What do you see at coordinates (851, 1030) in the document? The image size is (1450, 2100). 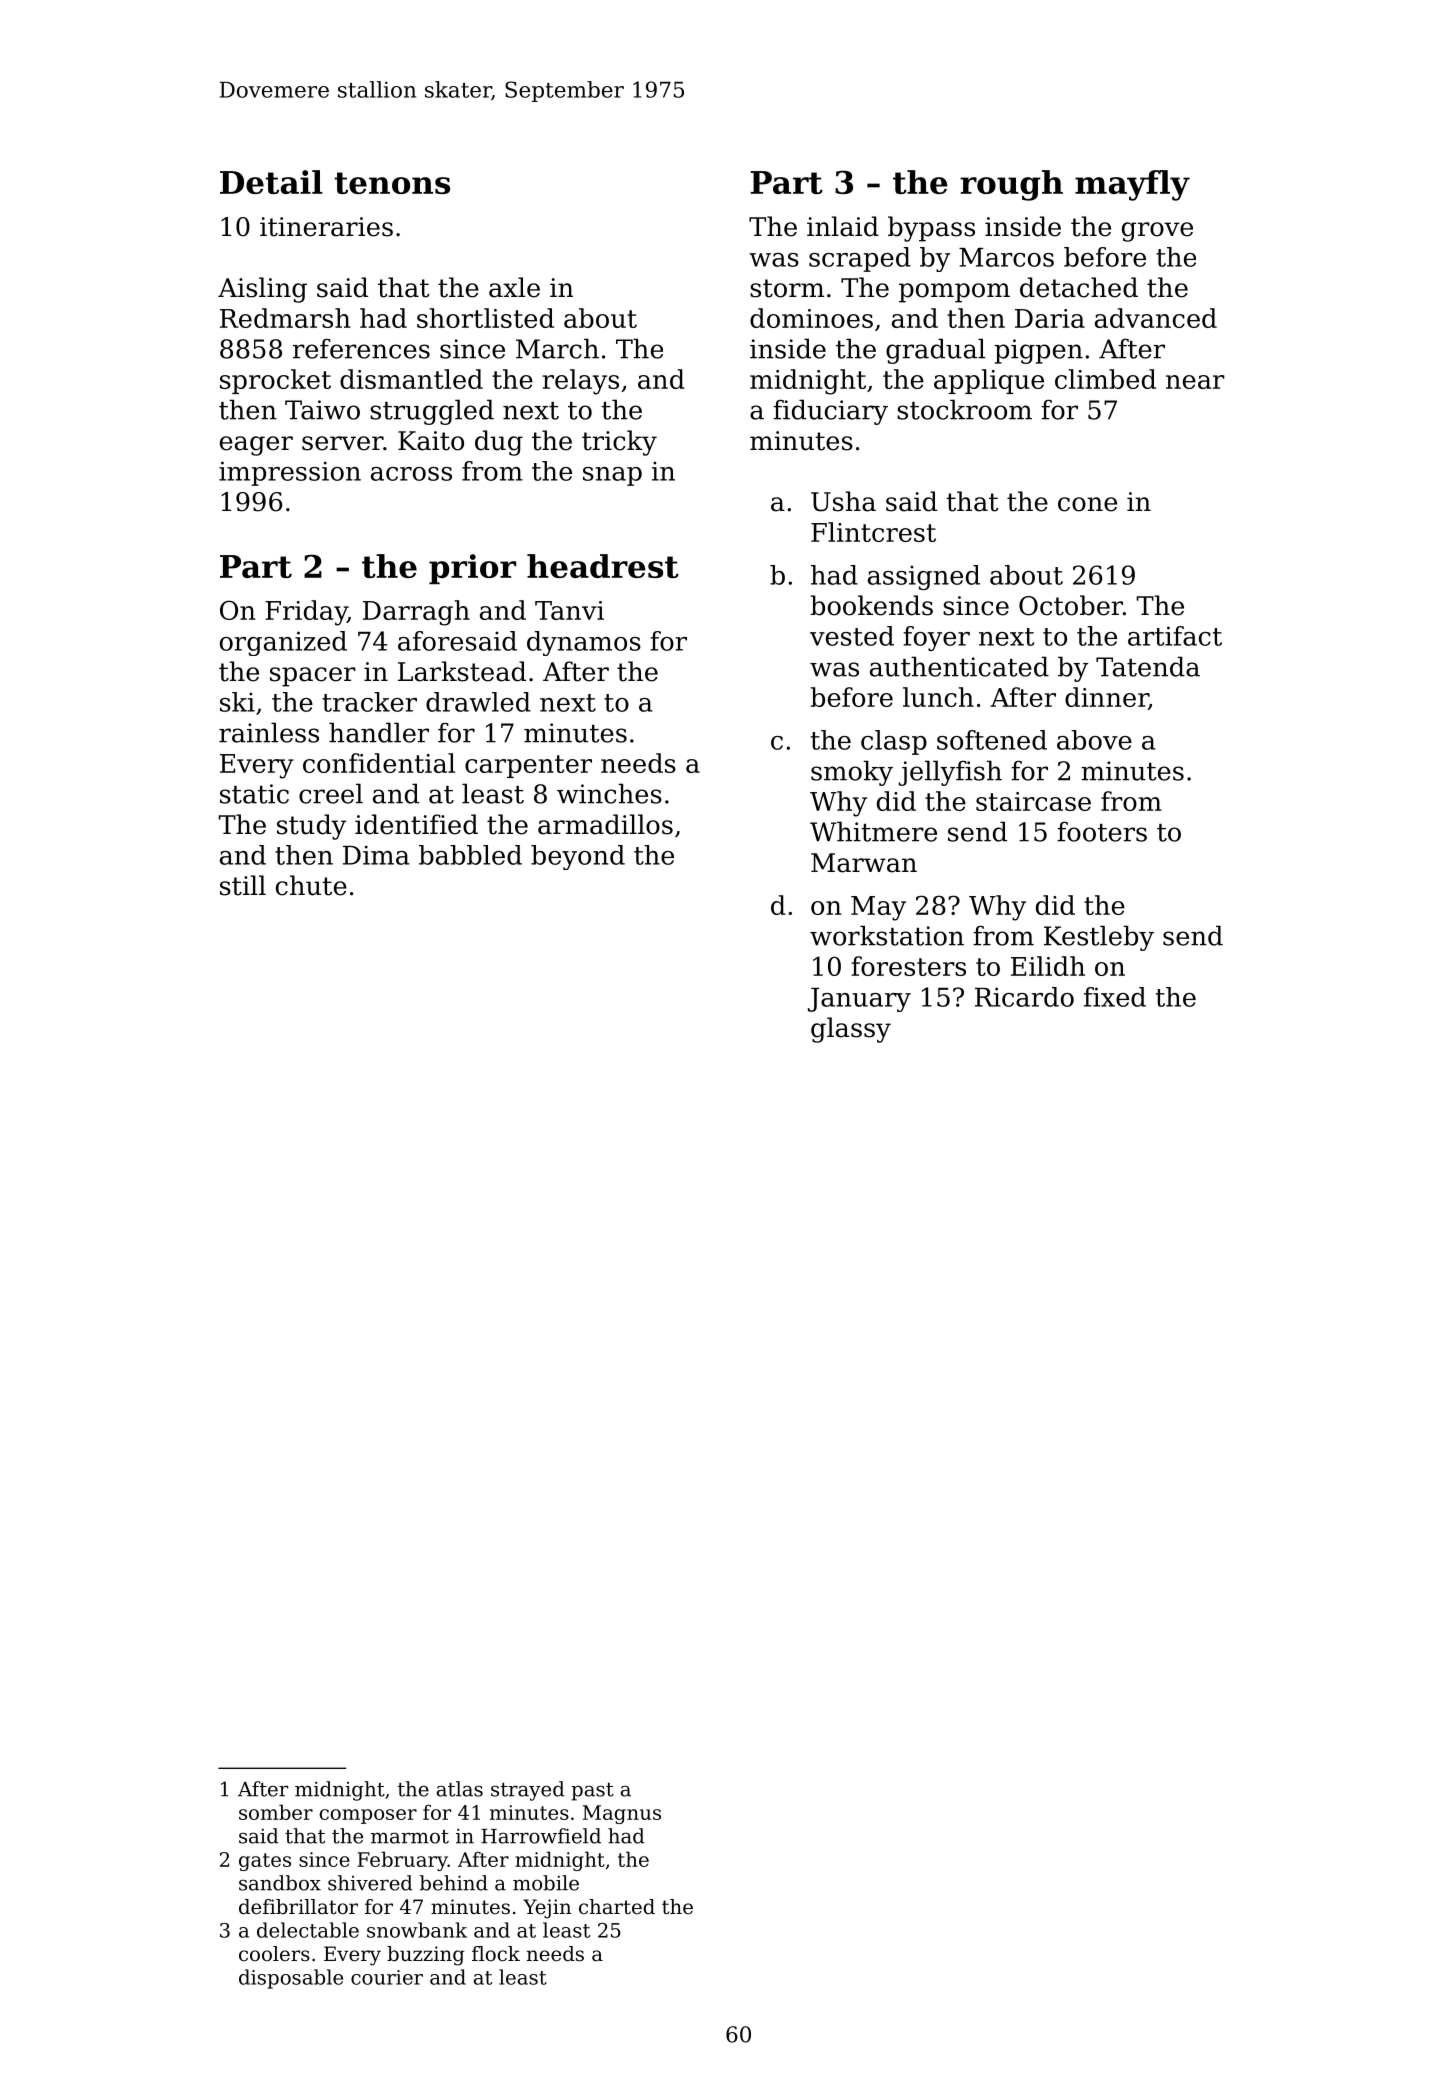 I see `glassy` at bounding box center [851, 1030].
